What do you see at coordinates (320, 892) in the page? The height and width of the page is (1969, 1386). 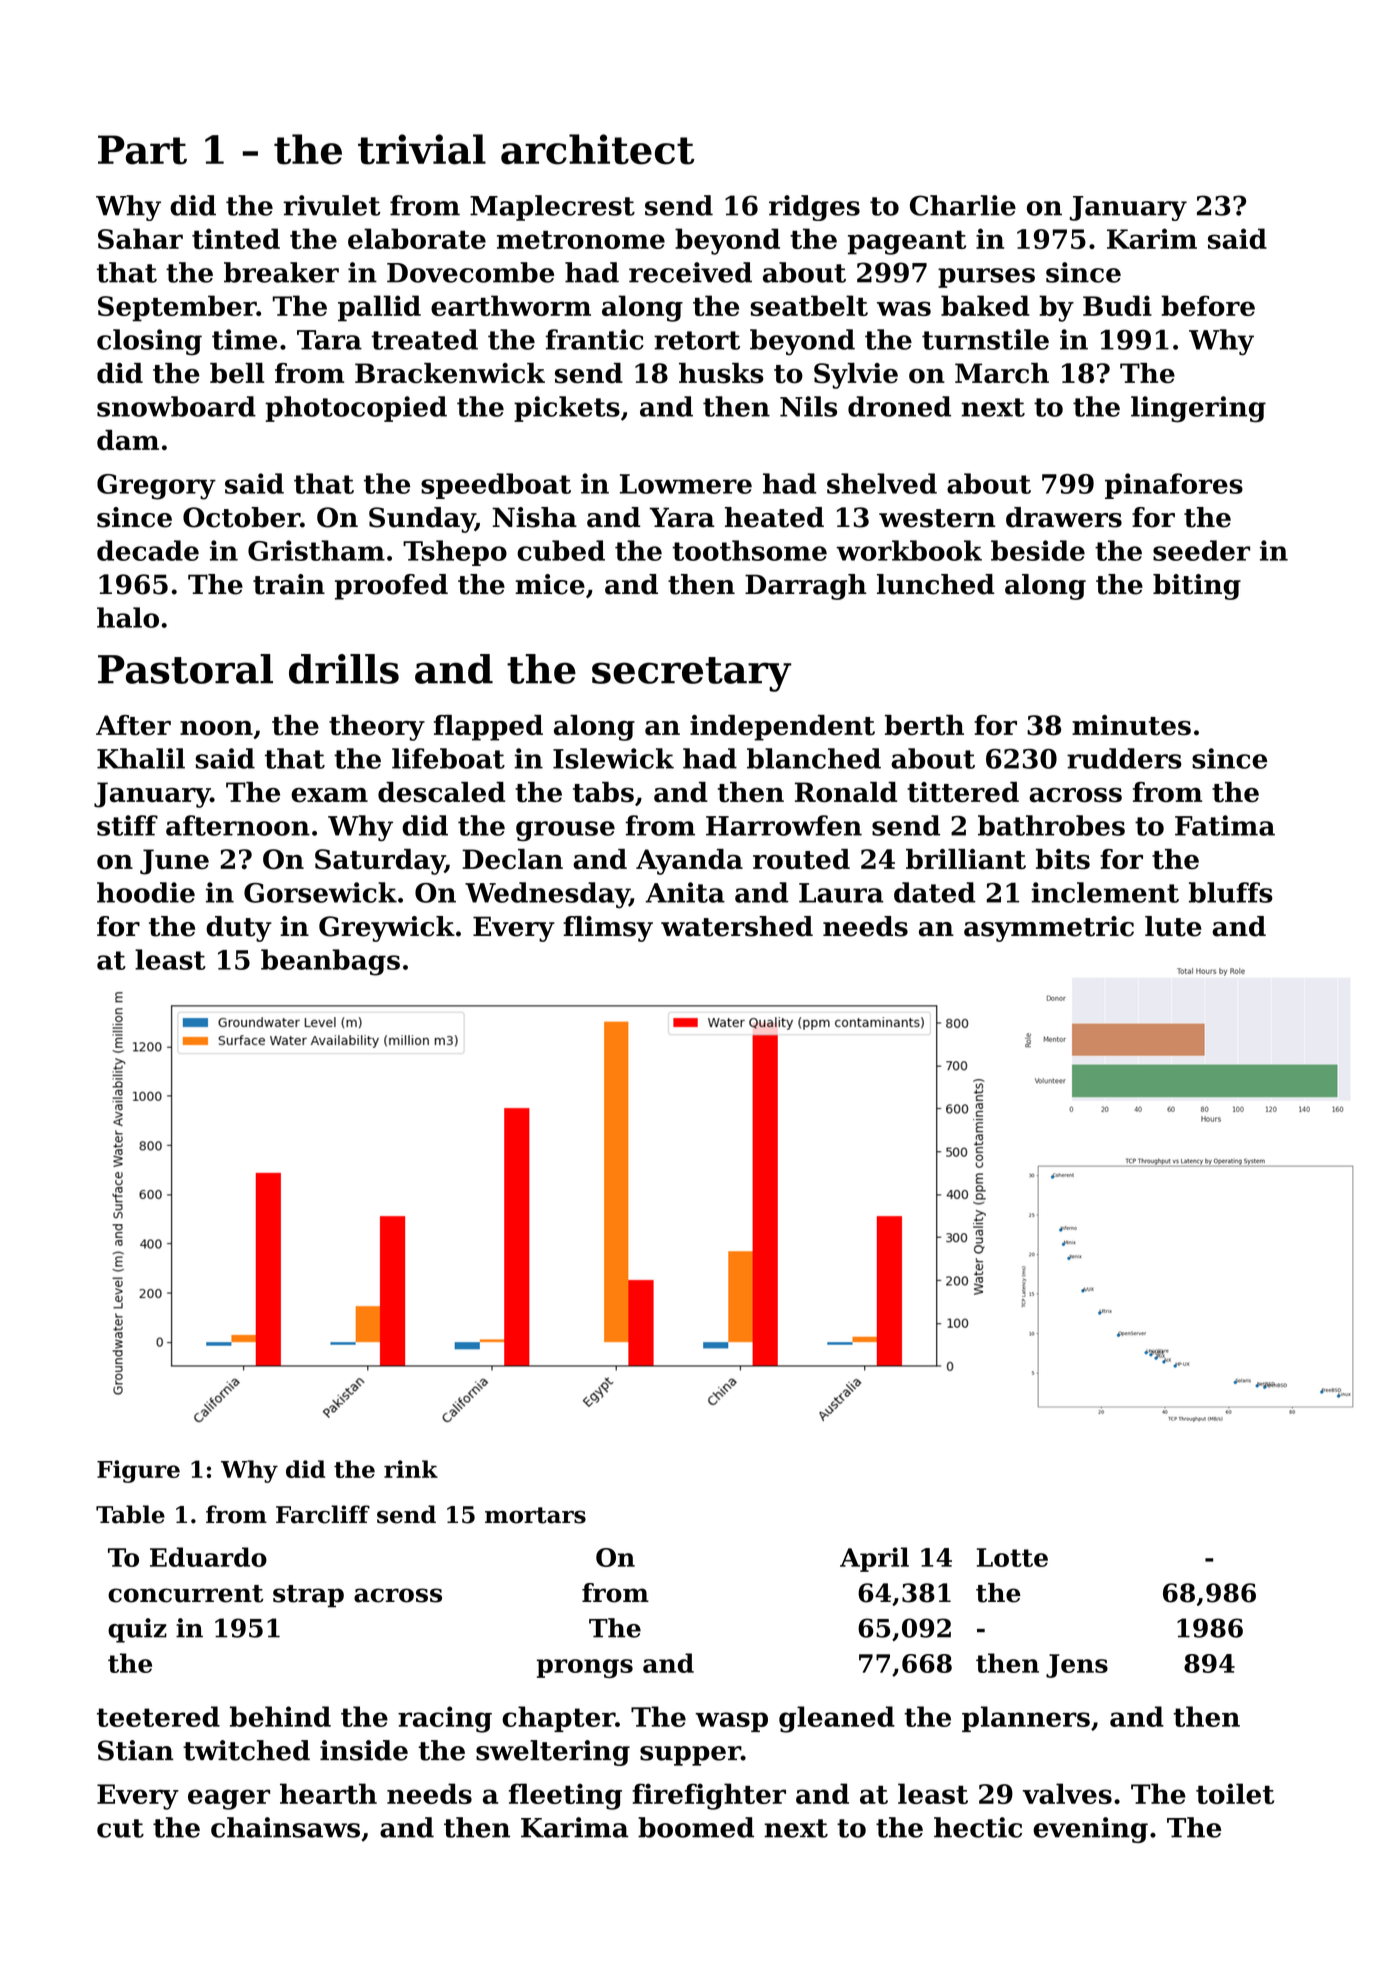 I see `Gorsewick` at bounding box center [320, 892].
